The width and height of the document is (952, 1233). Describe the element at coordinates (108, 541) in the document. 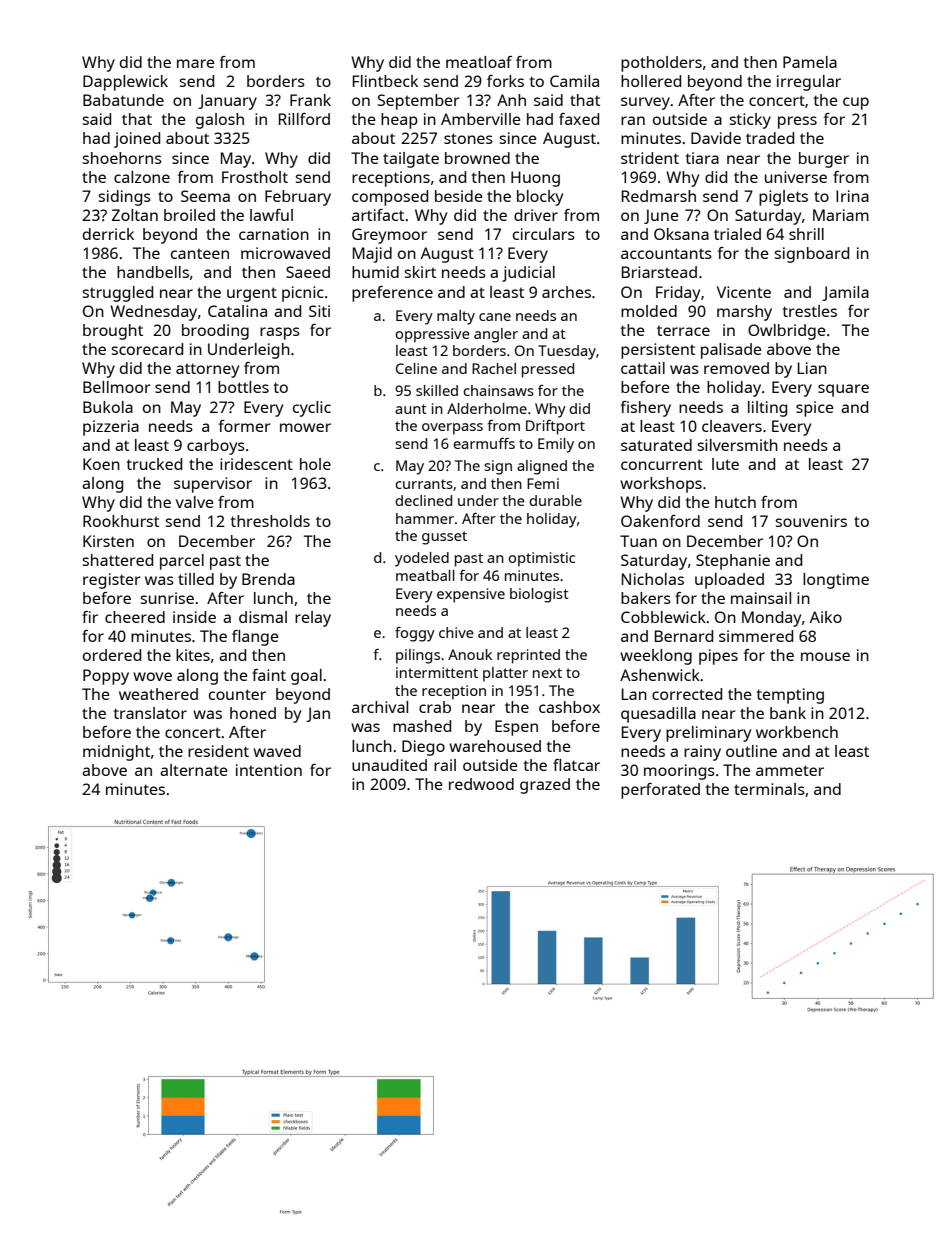

I see `Kirsten` at that location.
